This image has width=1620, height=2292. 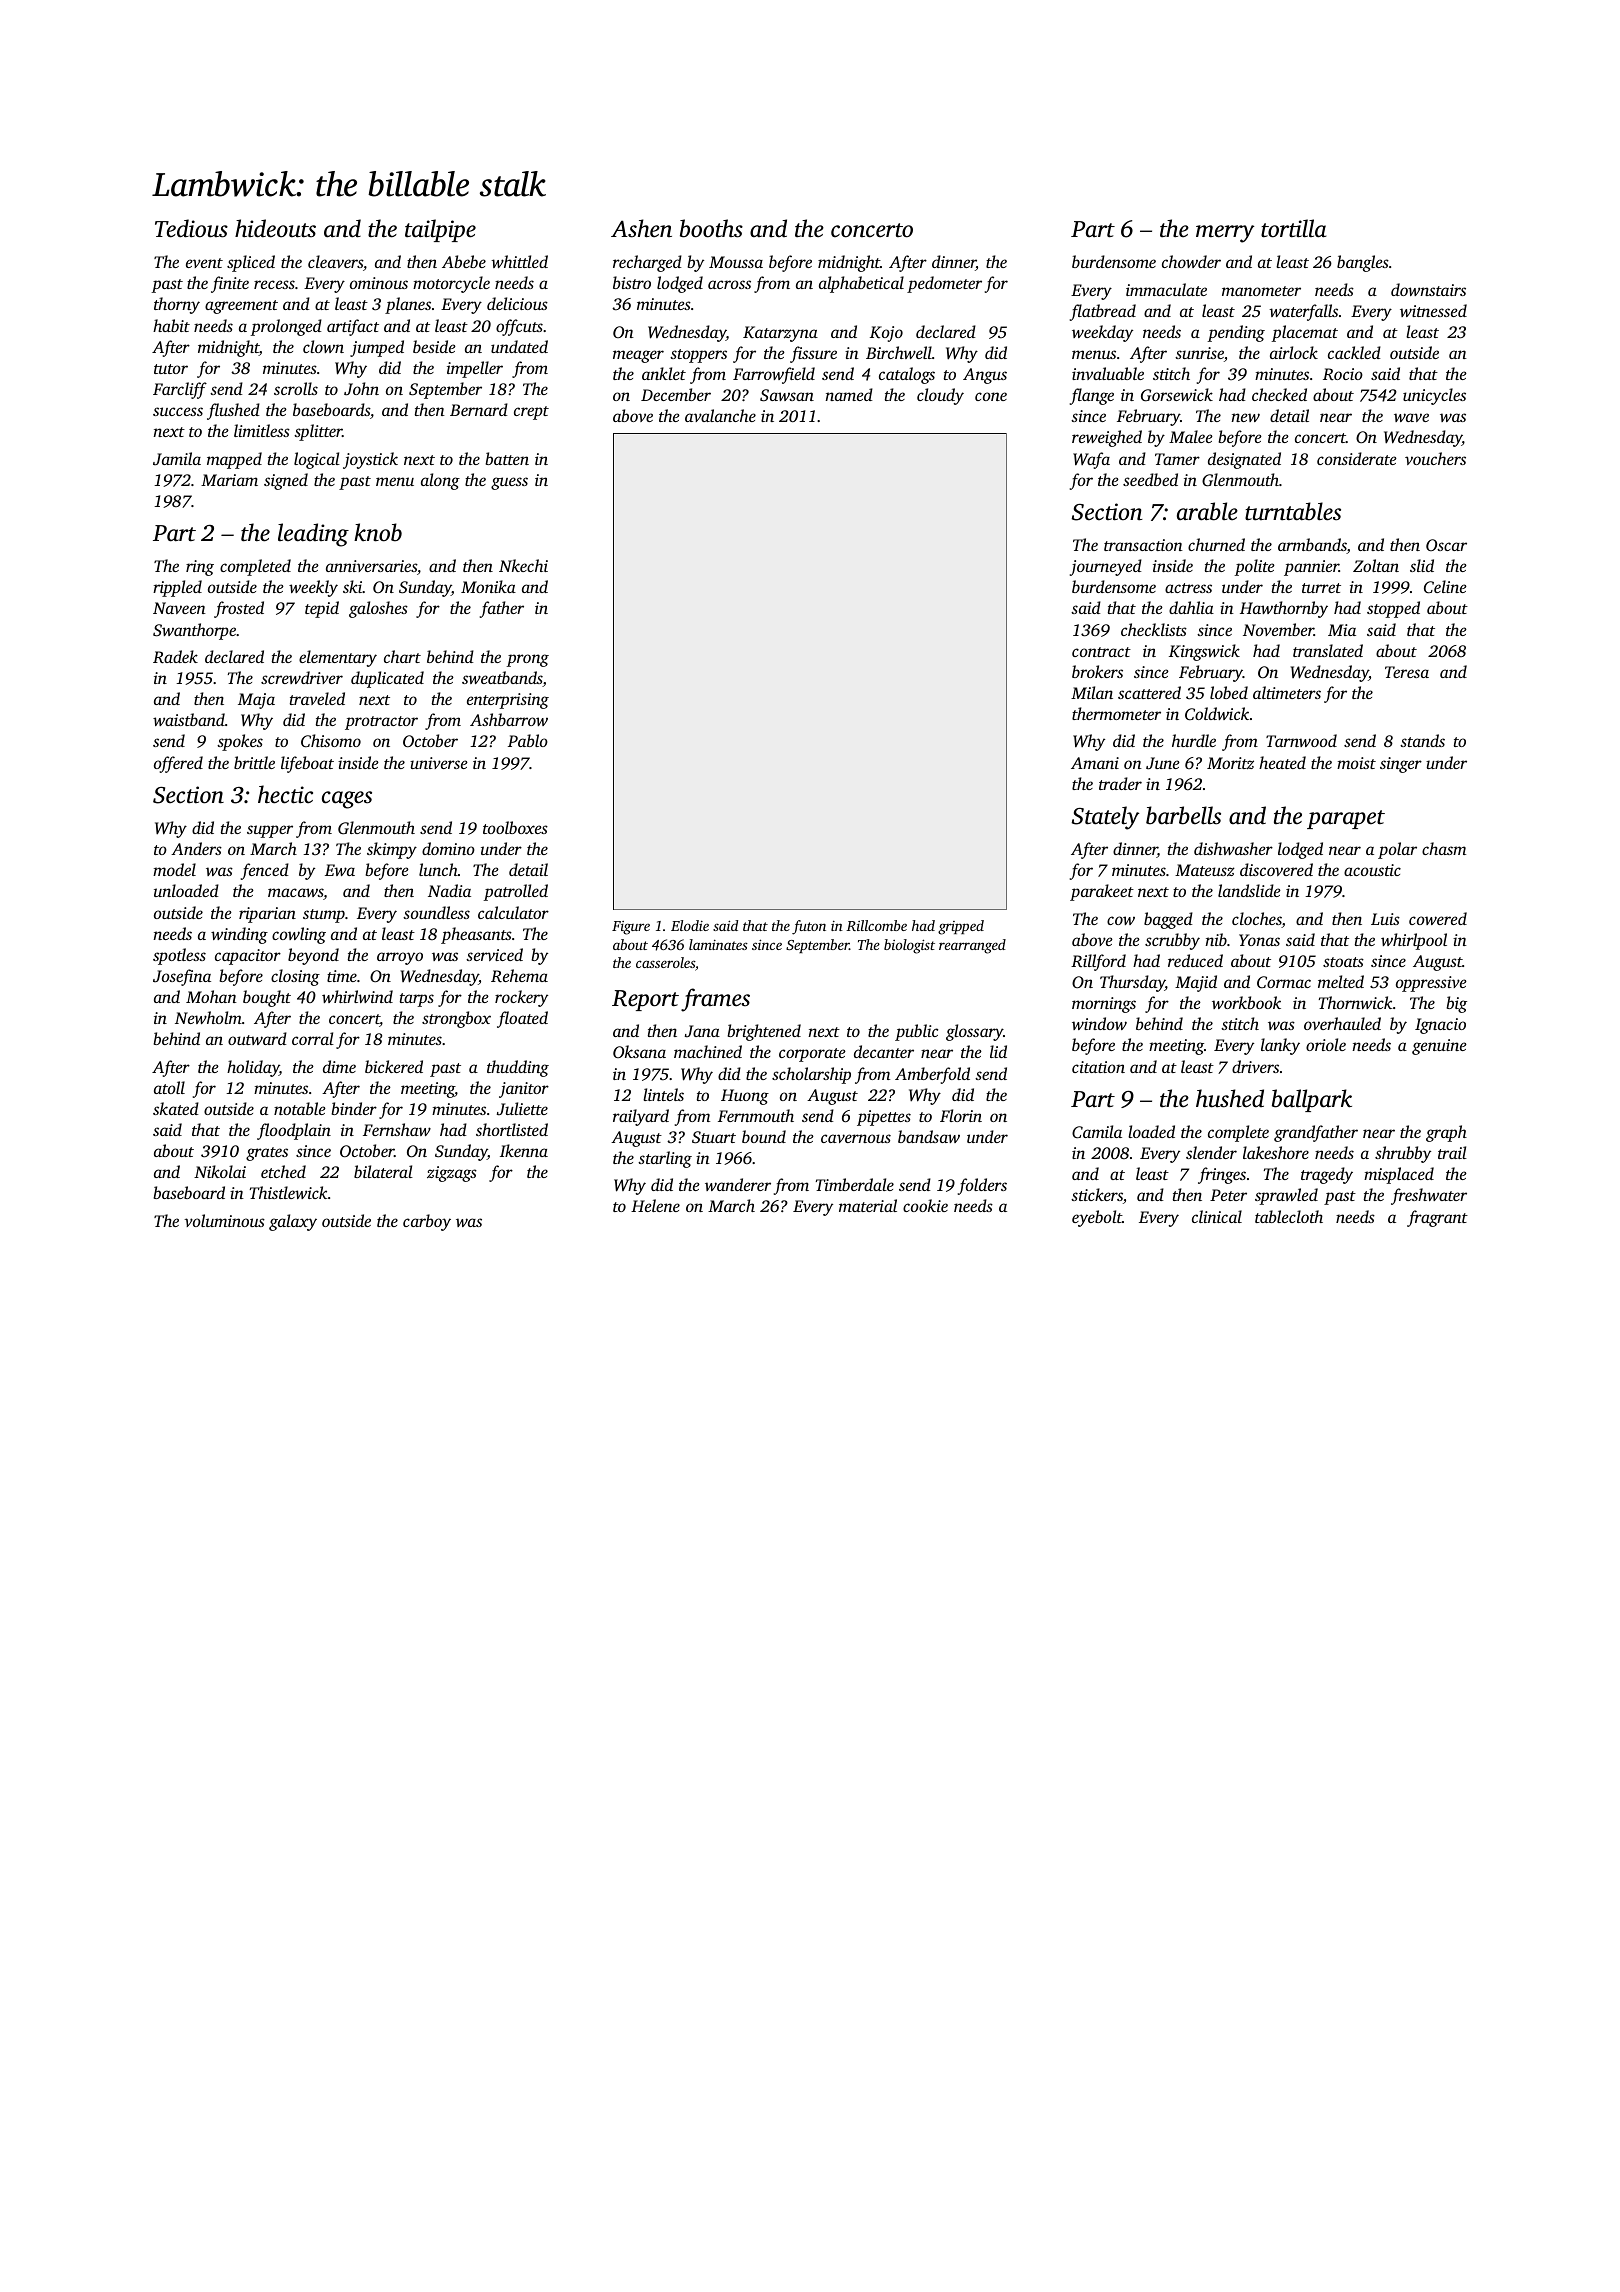 What do you see at coordinates (1293, 228) in the image?
I see `tortilla` at bounding box center [1293, 228].
